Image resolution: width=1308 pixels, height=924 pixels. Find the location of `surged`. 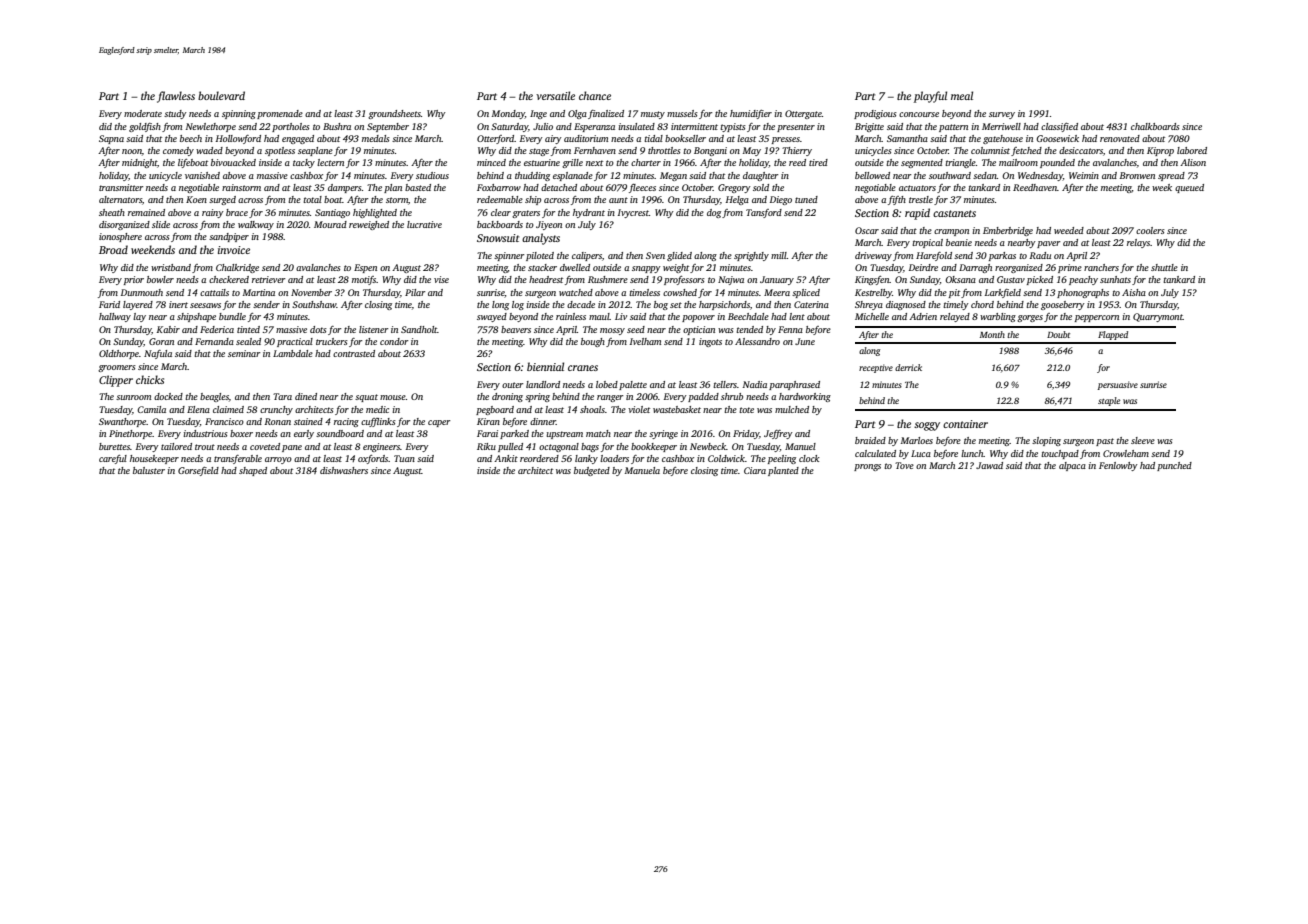

surged is located at coordinates (222, 200).
